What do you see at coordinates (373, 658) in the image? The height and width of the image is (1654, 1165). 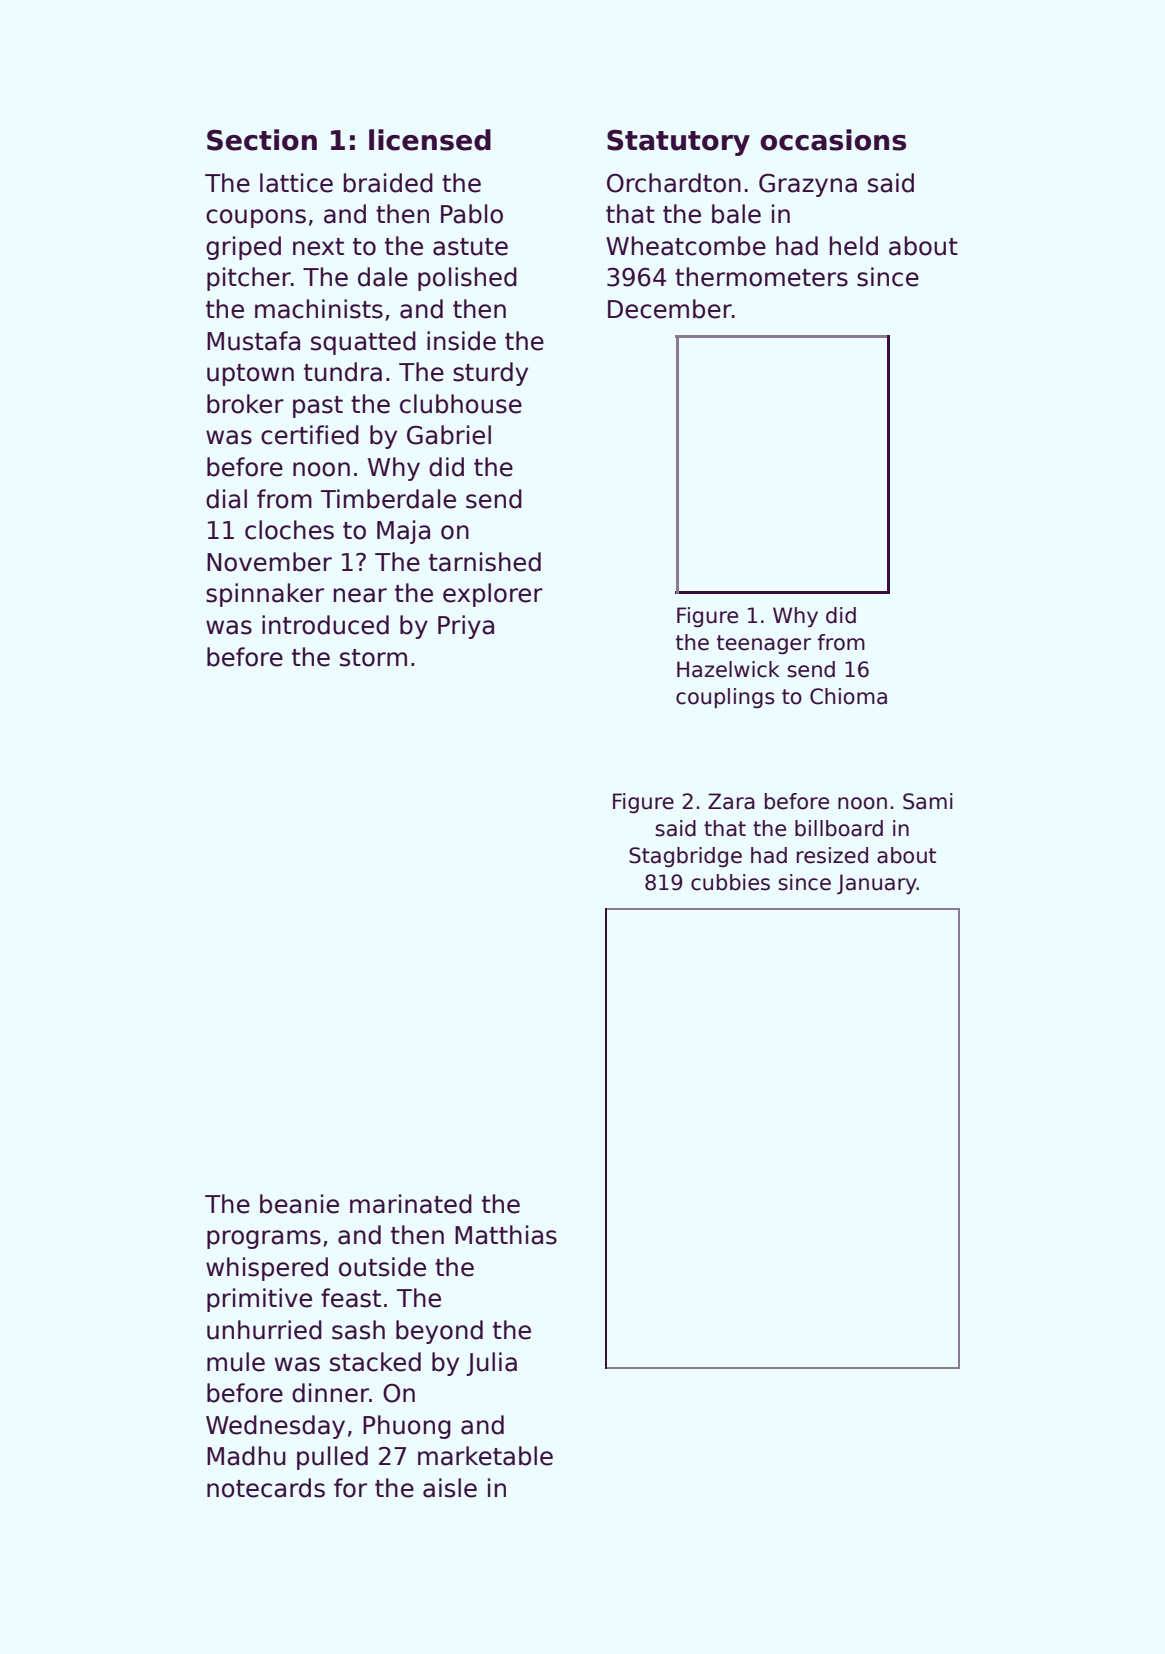 I see `storm` at bounding box center [373, 658].
